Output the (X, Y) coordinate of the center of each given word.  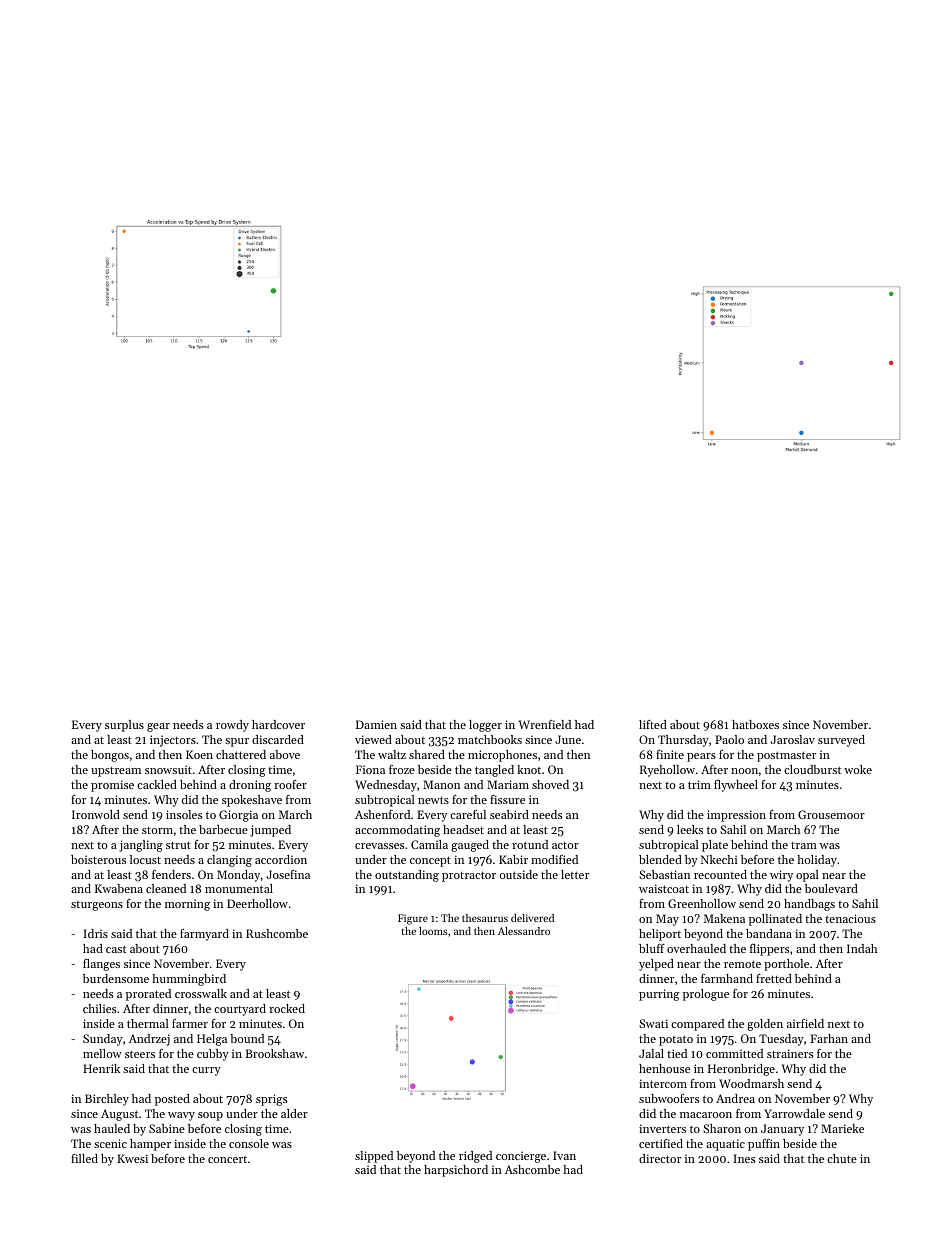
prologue (706, 995)
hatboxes (755, 724)
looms (433, 931)
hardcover (278, 724)
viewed (373, 739)
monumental (239, 888)
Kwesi (132, 1158)
